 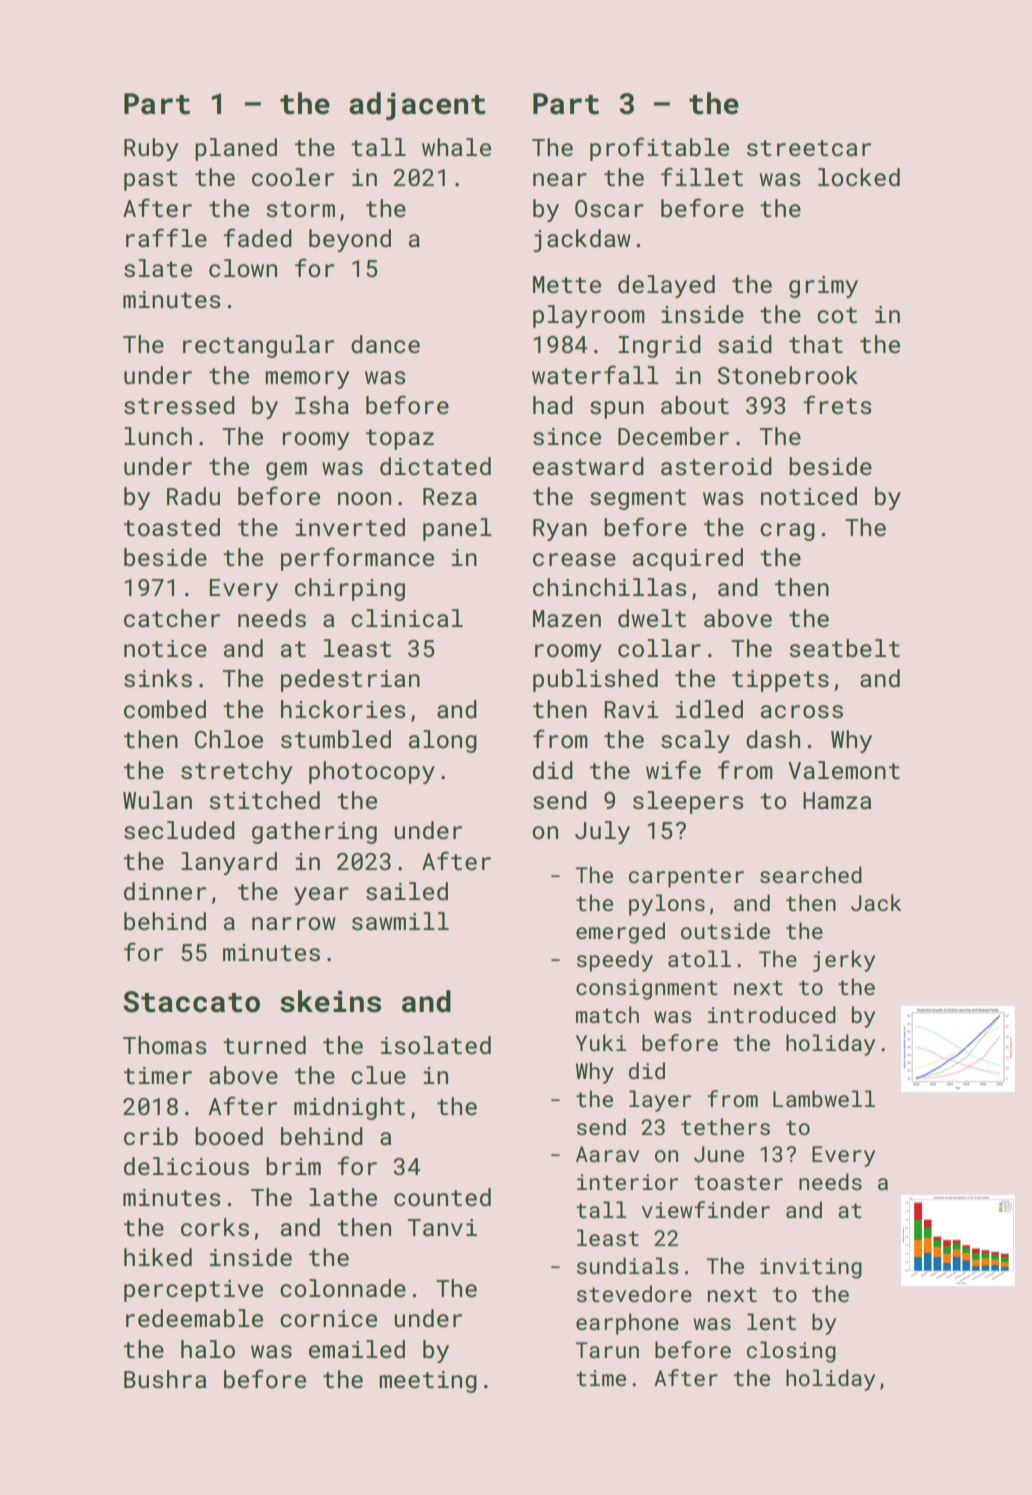 What do you see at coordinates (791, 1352) in the screenshot?
I see `closing` at bounding box center [791, 1352].
